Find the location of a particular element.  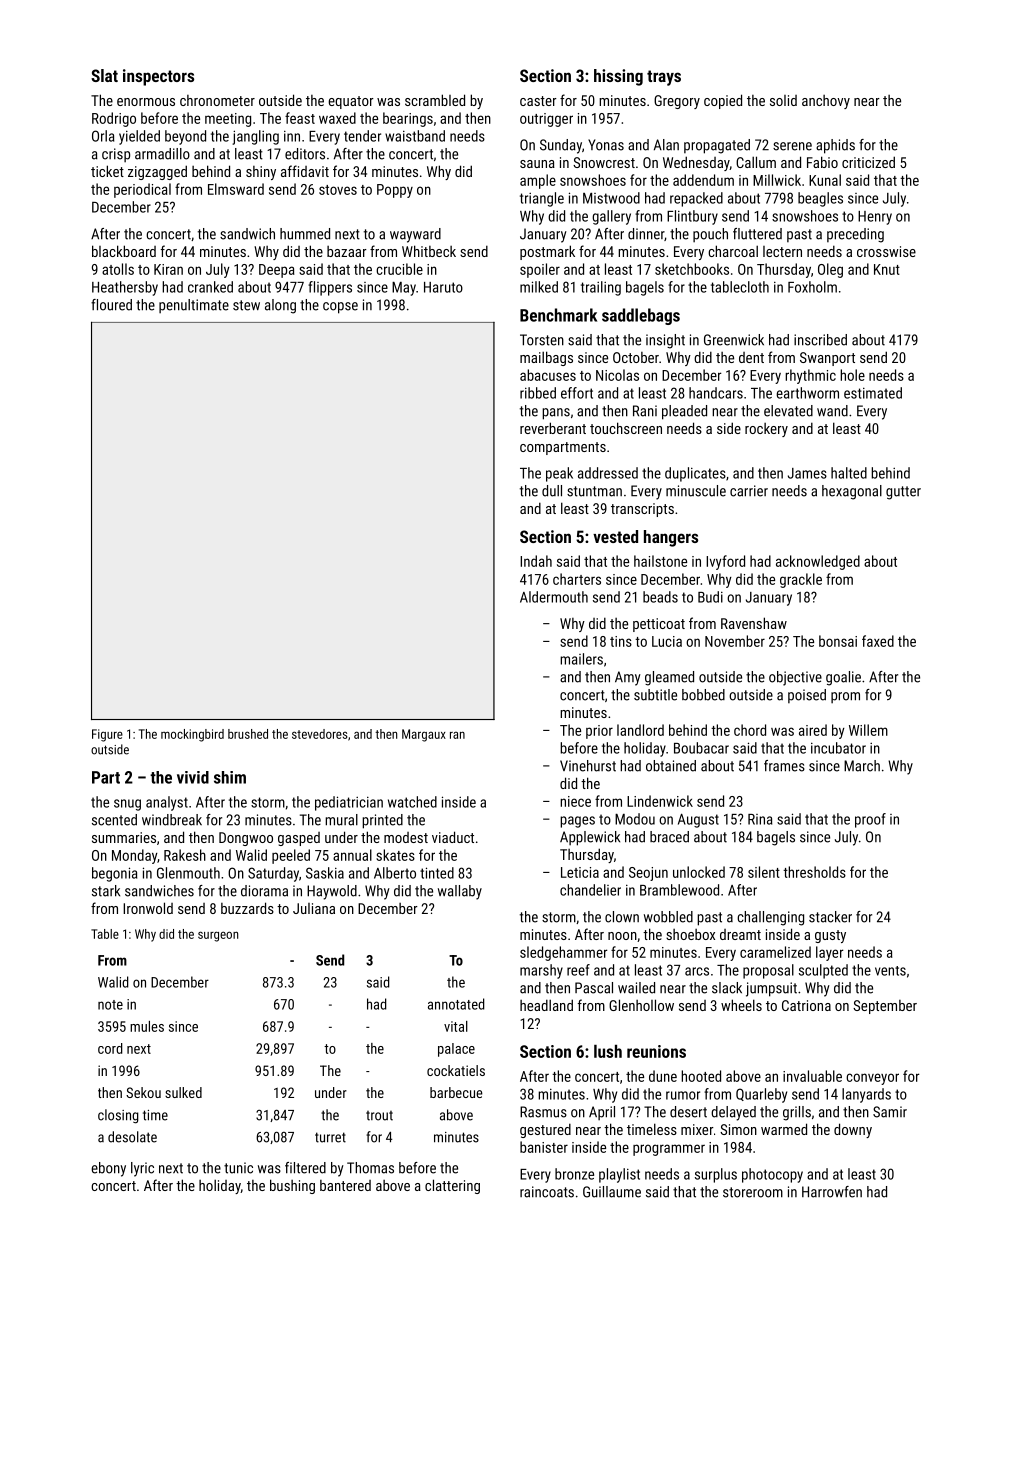

gutter is located at coordinates (903, 493).
